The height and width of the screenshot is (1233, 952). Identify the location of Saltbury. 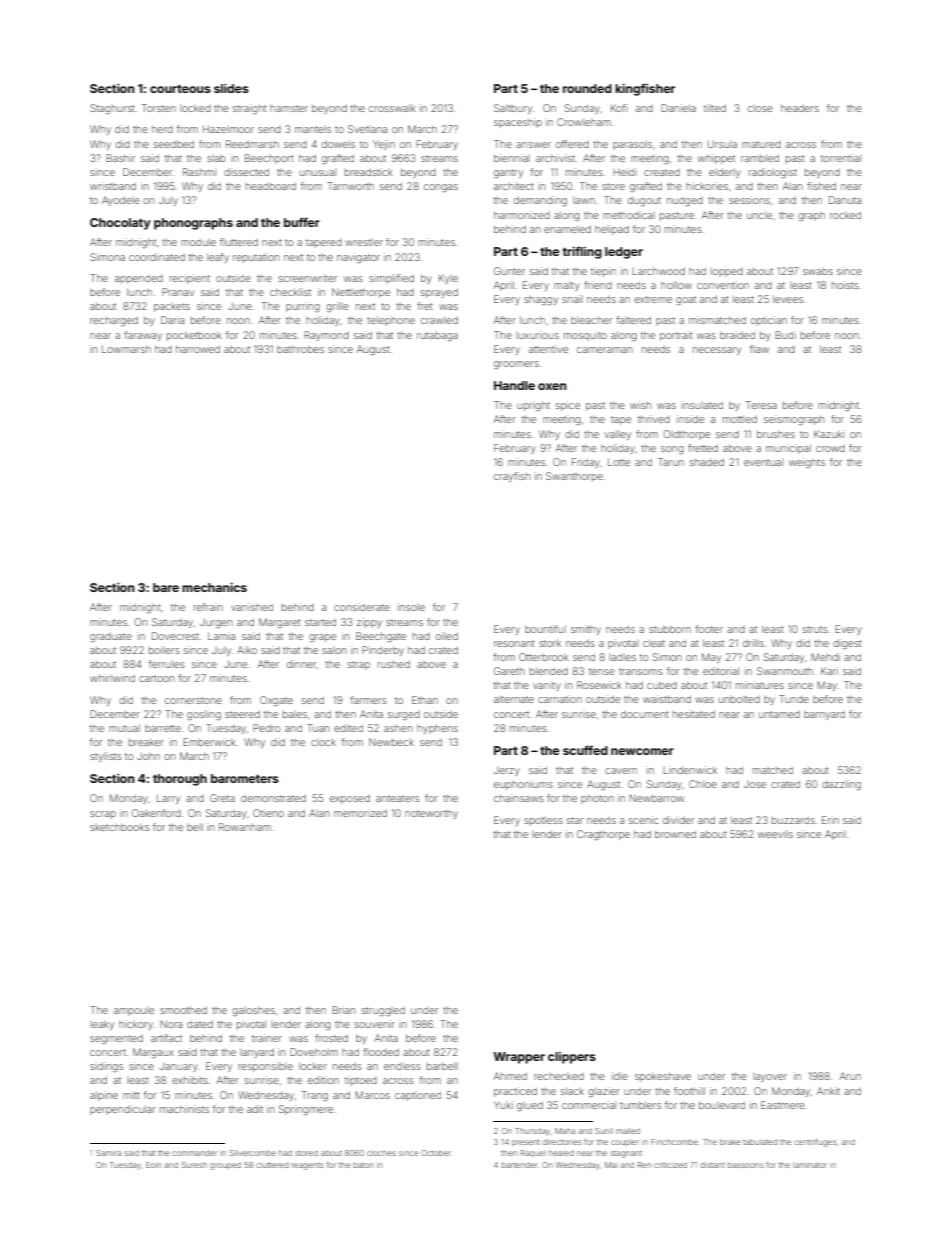
(513, 109).
